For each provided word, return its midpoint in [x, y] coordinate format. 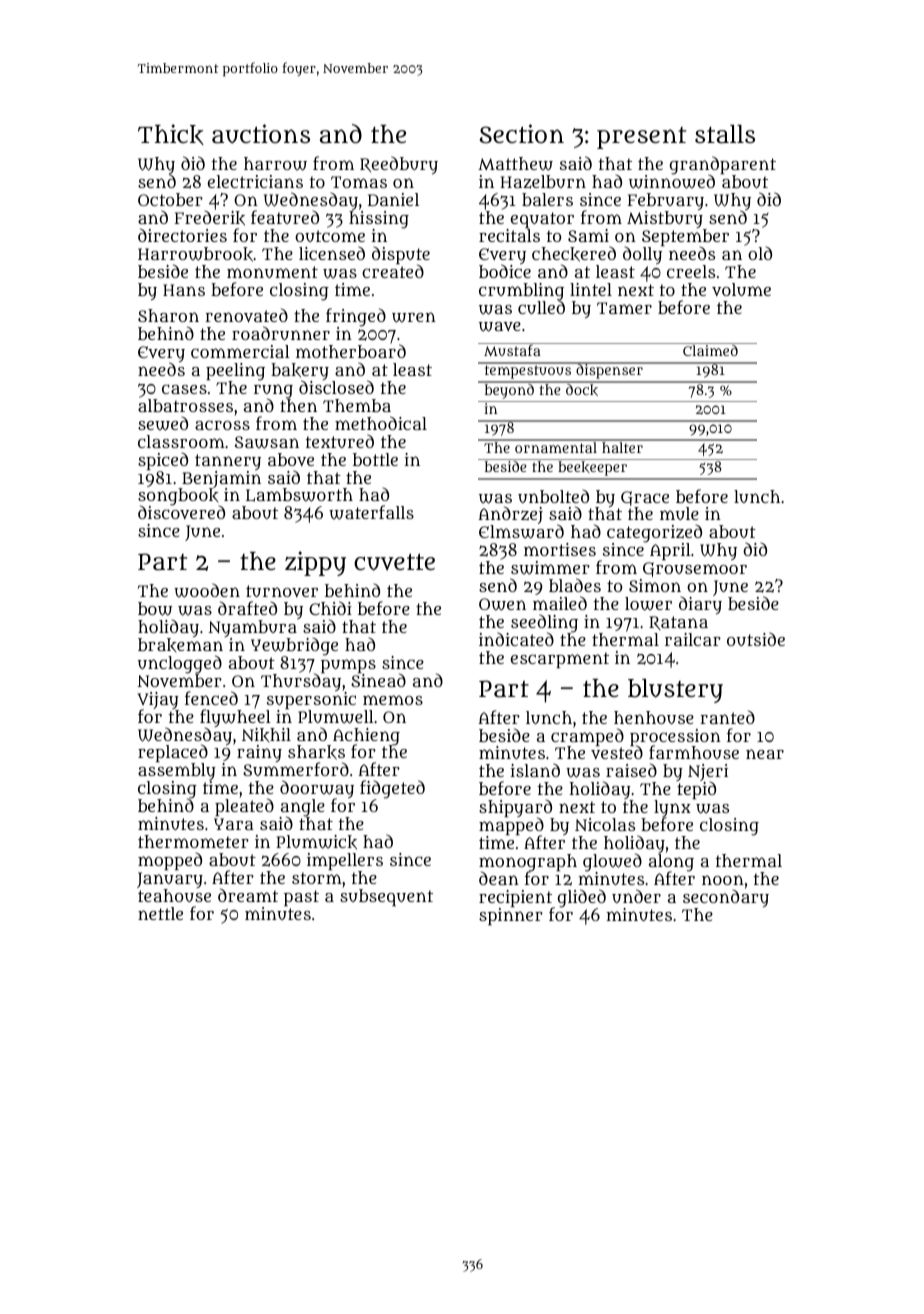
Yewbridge [294, 646]
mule [679, 513]
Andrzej [510, 516]
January [170, 880]
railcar [693, 639]
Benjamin [221, 479]
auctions [261, 134]
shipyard [515, 808]
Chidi [330, 608]
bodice [505, 271]
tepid [696, 790]
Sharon [168, 315]
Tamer [624, 308]
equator [542, 220]
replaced [173, 754]
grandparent [723, 165]
